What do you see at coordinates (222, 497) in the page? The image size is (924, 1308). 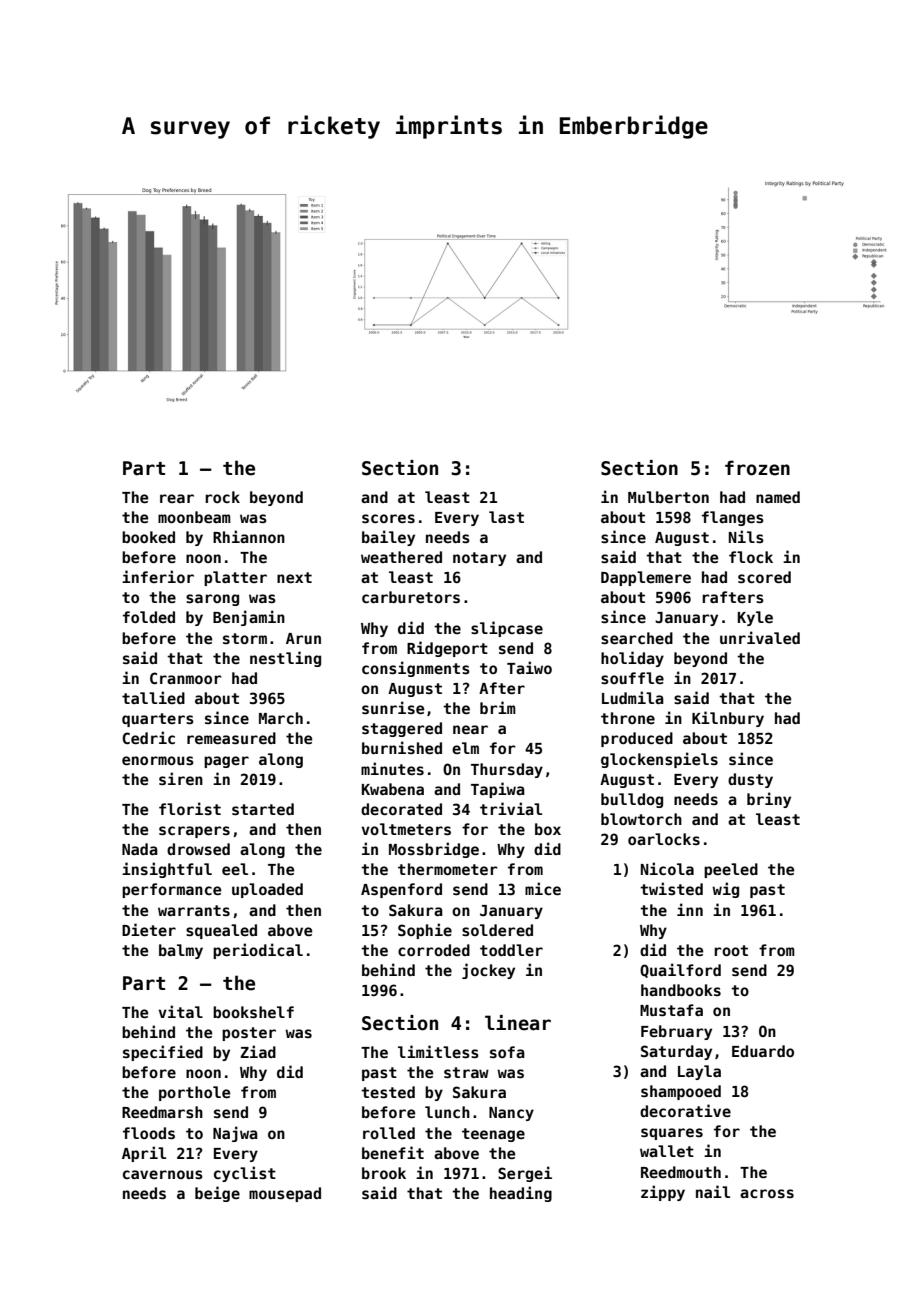 I see `rock` at bounding box center [222, 497].
